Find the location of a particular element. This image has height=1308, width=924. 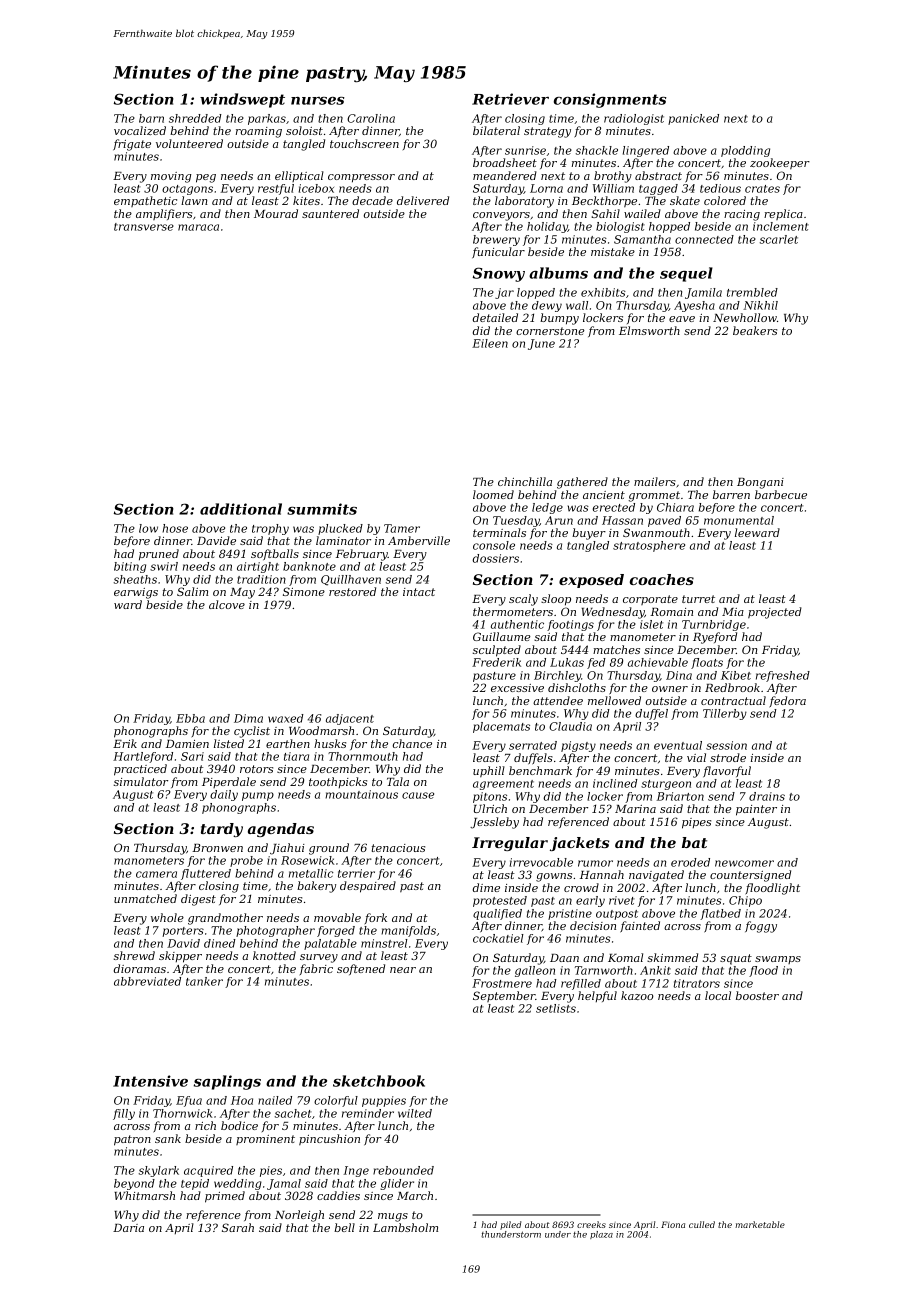

Intensive is located at coordinates (150, 1081).
